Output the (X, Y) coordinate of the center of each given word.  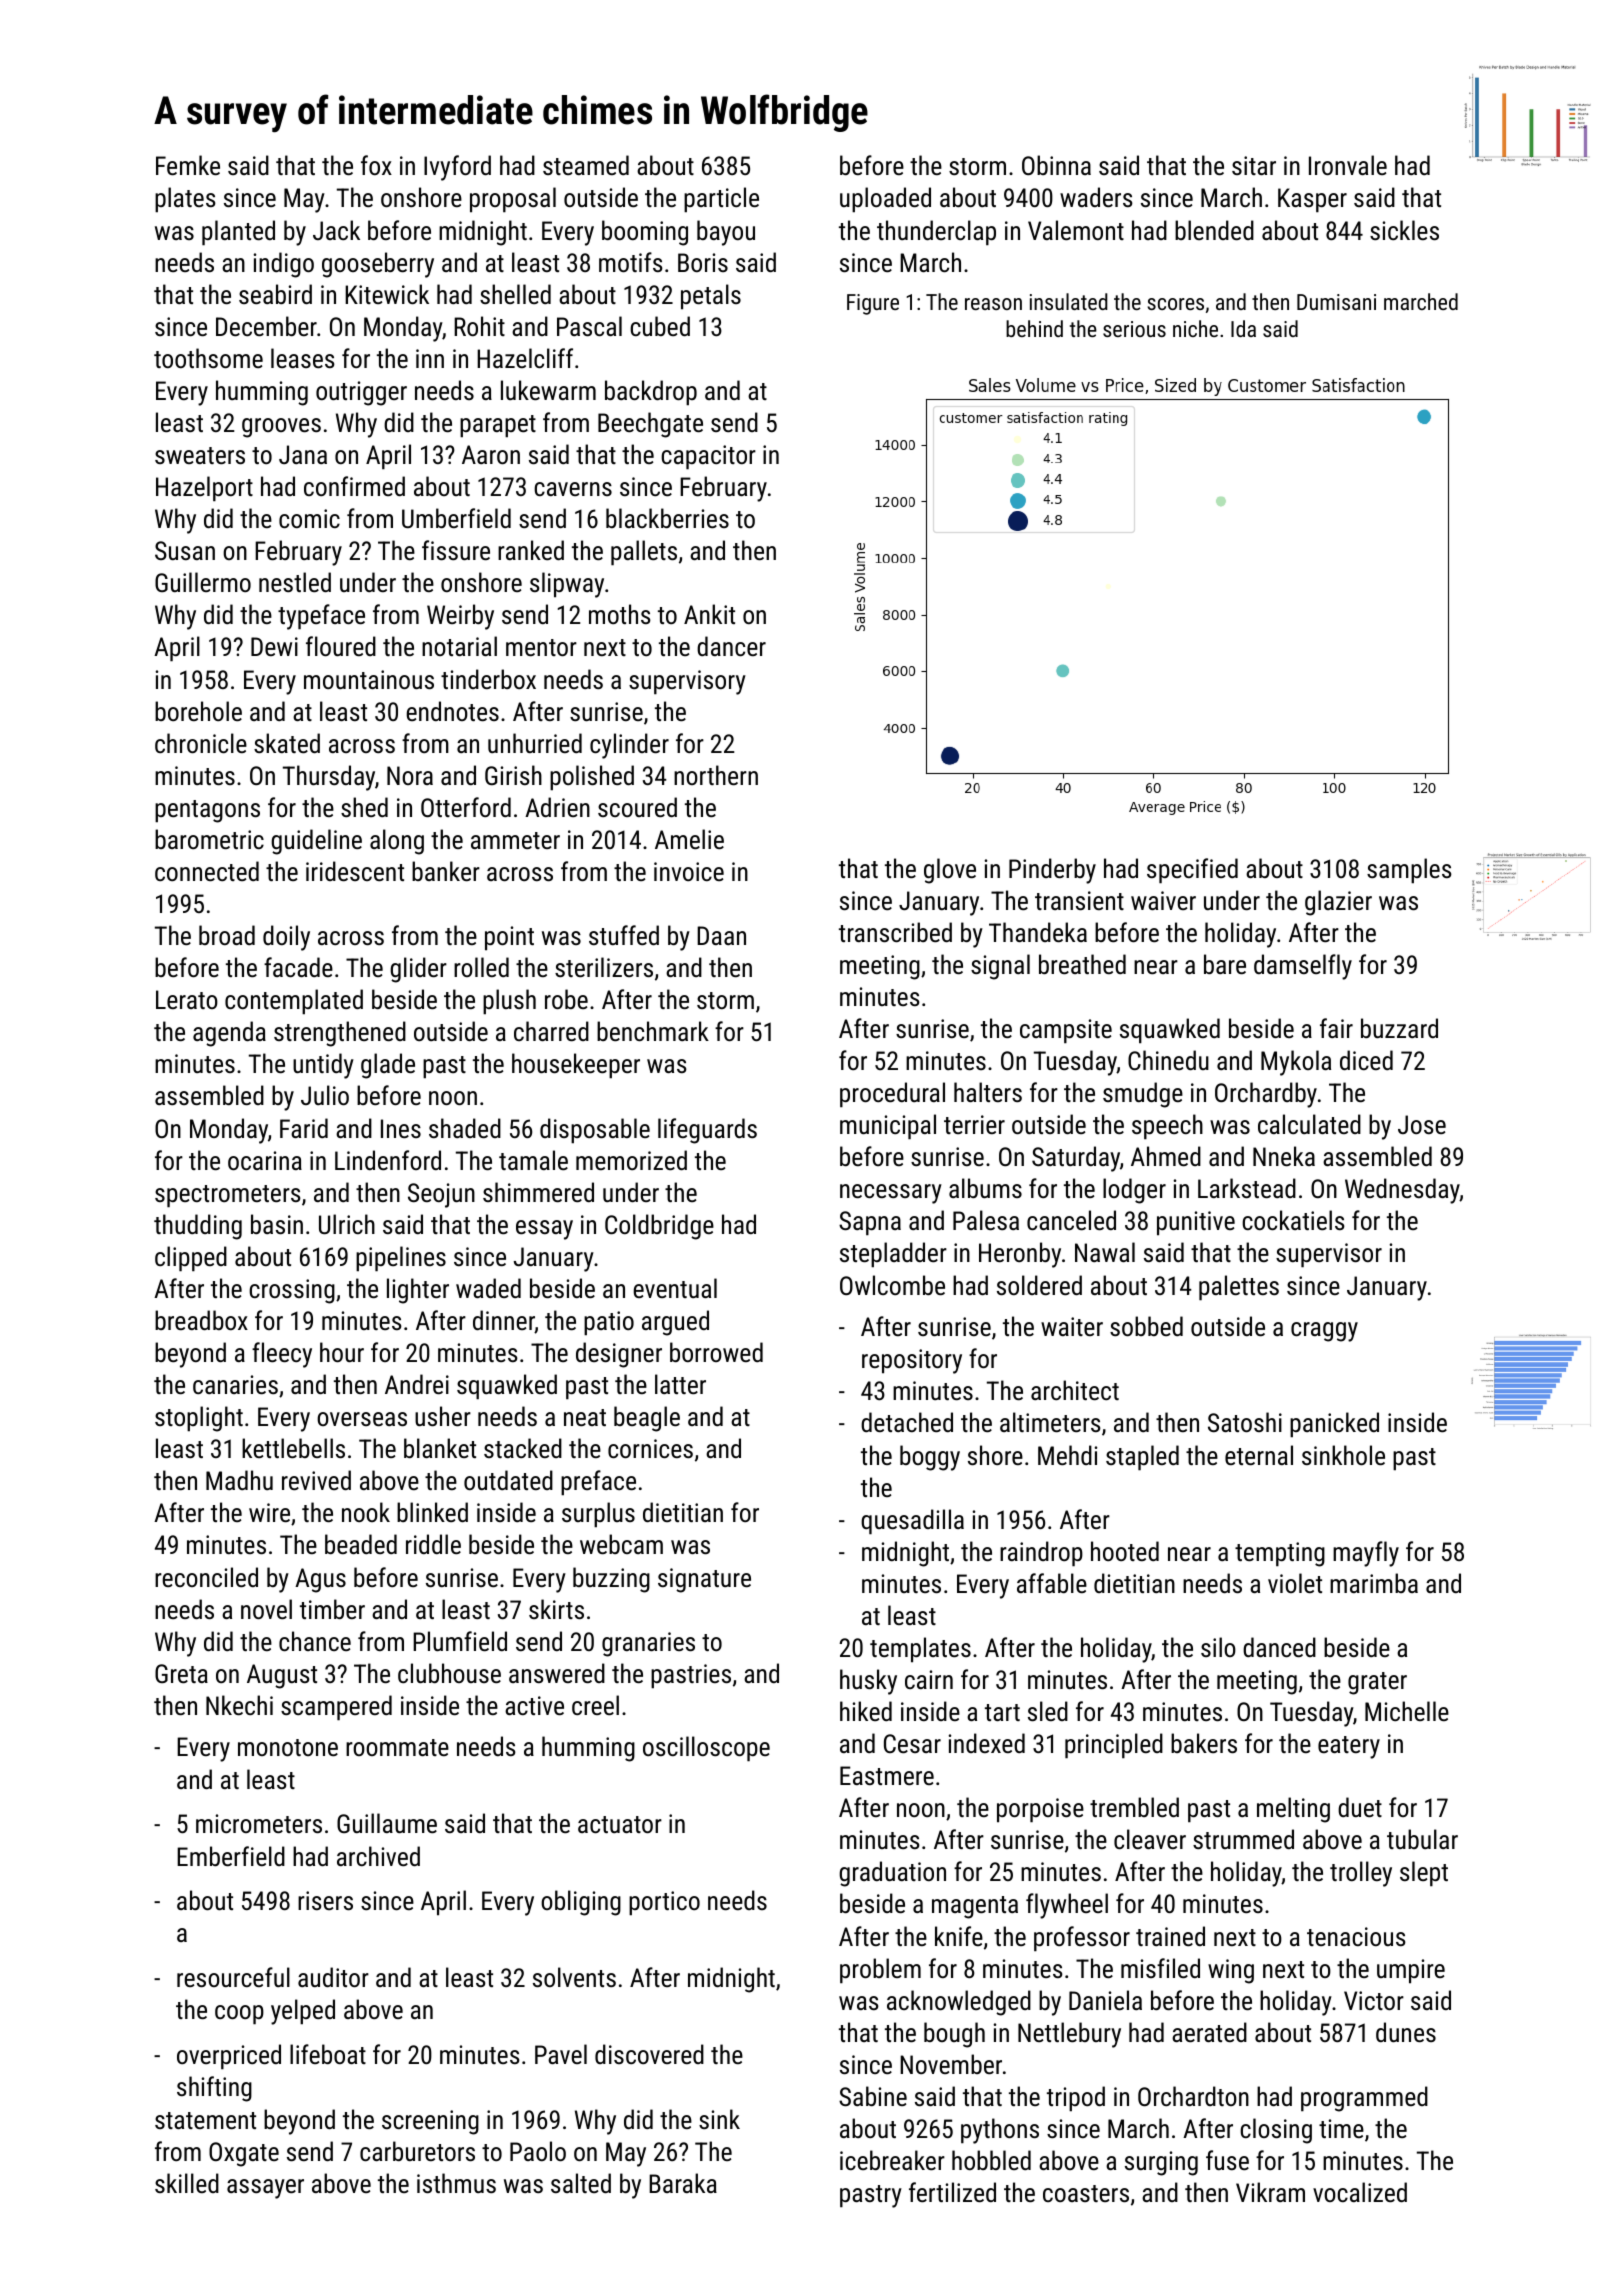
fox (376, 165)
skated (287, 743)
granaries (648, 1644)
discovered (649, 2054)
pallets (644, 553)
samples (1409, 871)
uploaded (885, 200)
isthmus (456, 2183)
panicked (1334, 1425)
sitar (1254, 165)
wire (269, 1512)
